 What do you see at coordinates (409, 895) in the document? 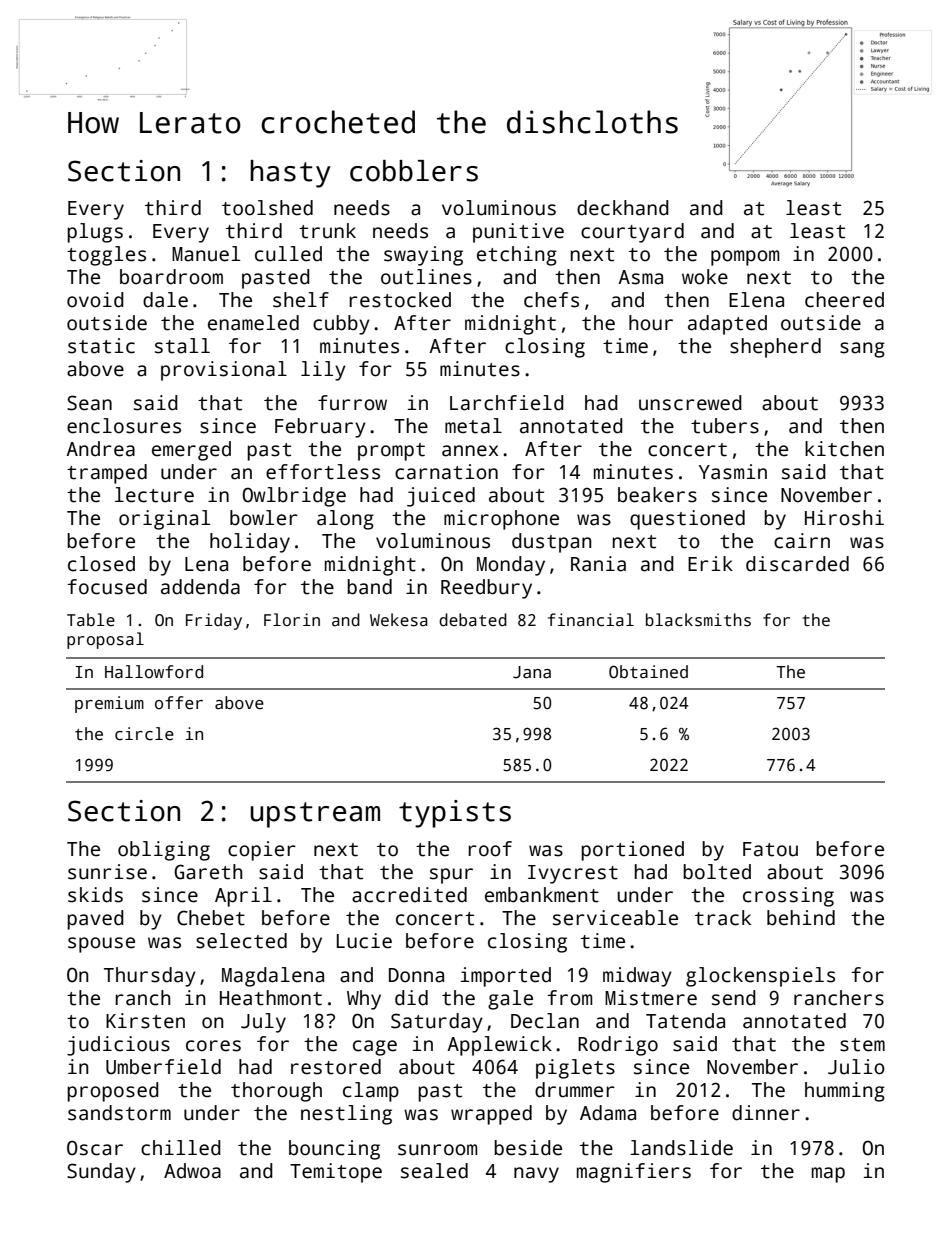
I see `accredited` at bounding box center [409, 895].
